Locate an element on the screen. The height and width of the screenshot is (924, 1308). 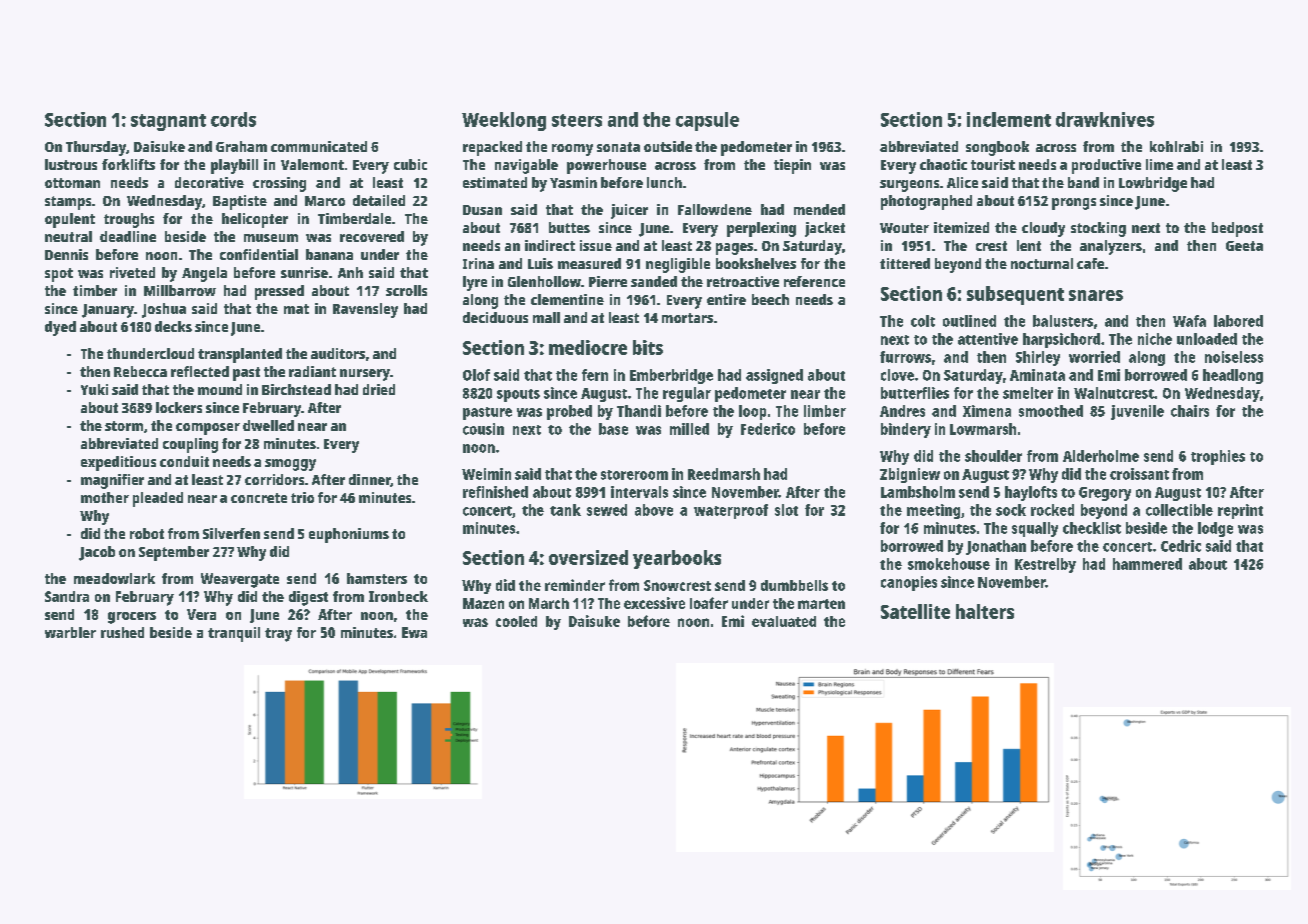
euphoniums is located at coordinates (349, 535).
